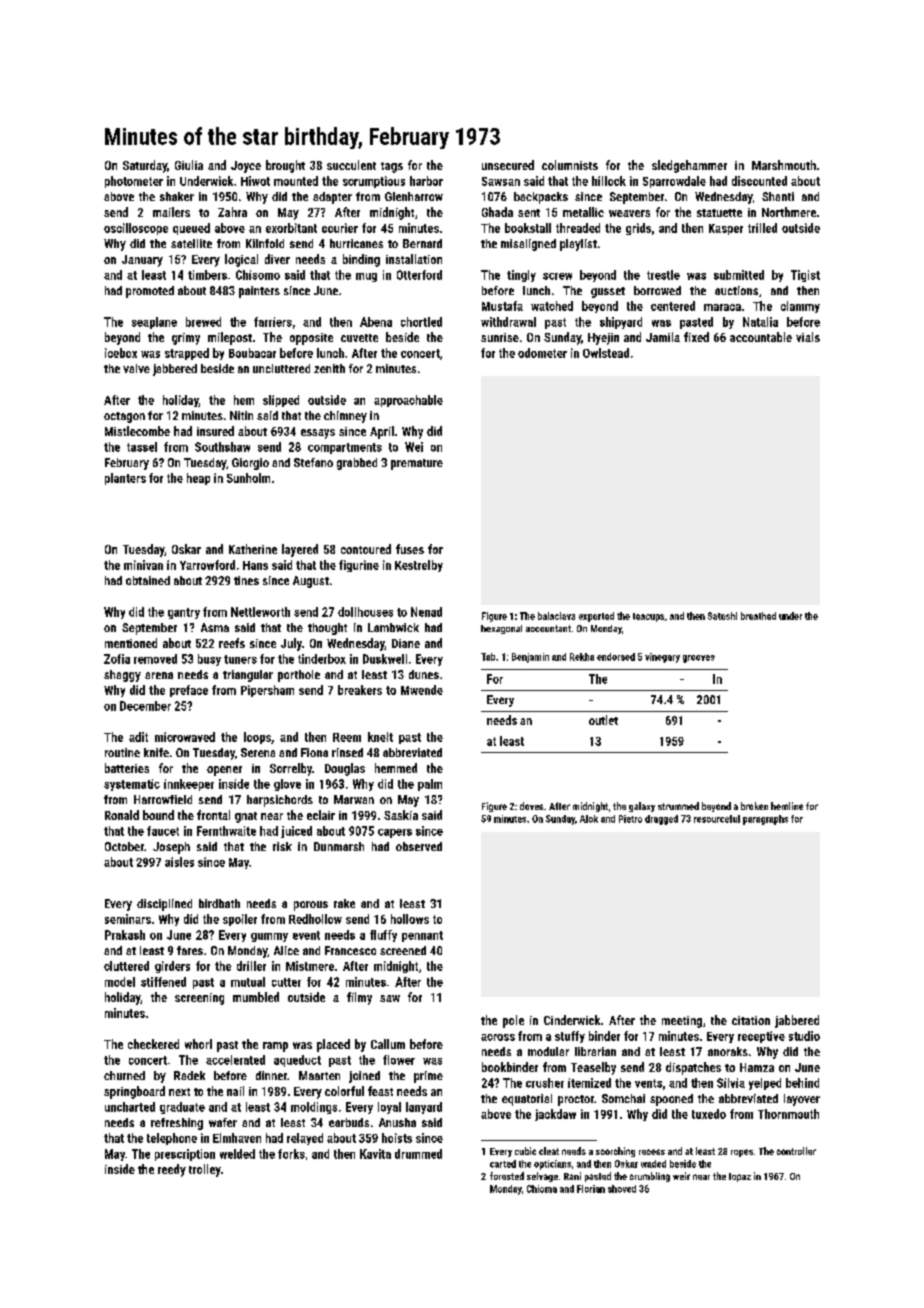 This screenshot has height=1308, width=924. What do you see at coordinates (291, 1154) in the screenshot?
I see `forks` at bounding box center [291, 1154].
